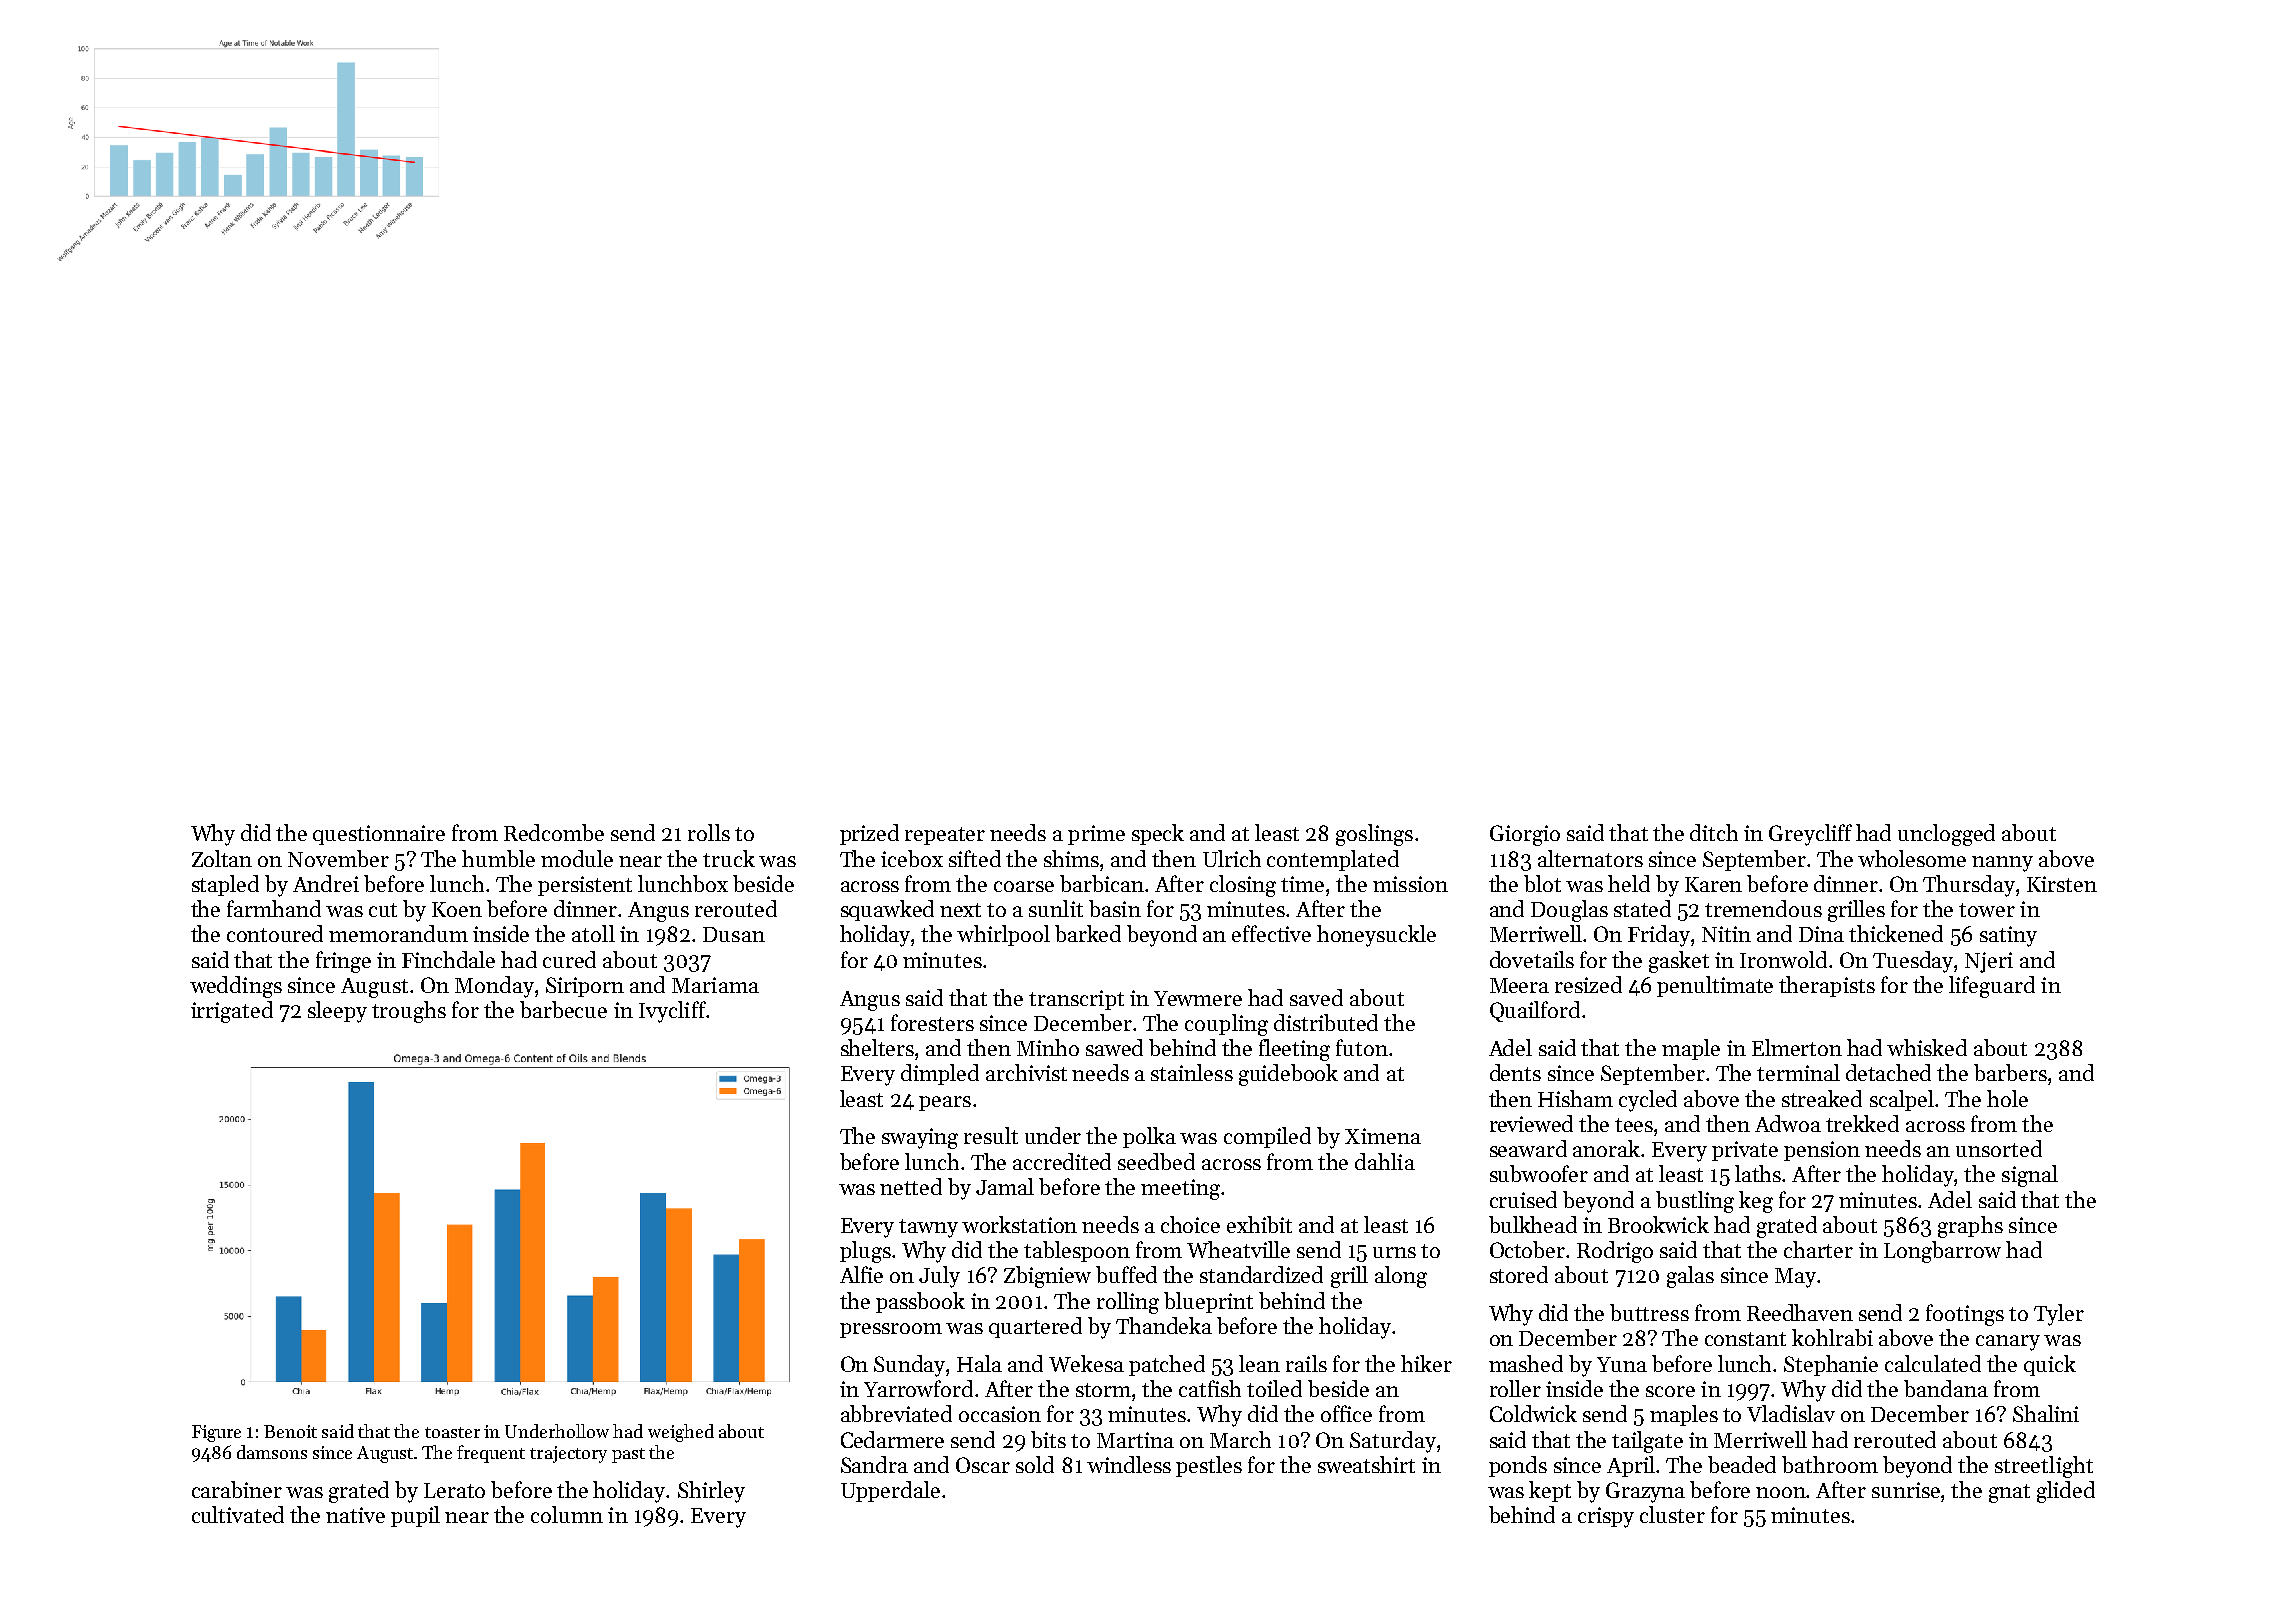 The height and width of the page is (1620, 2292). Describe the element at coordinates (861, 1274) in the page. I see `Alfie` at that location.
